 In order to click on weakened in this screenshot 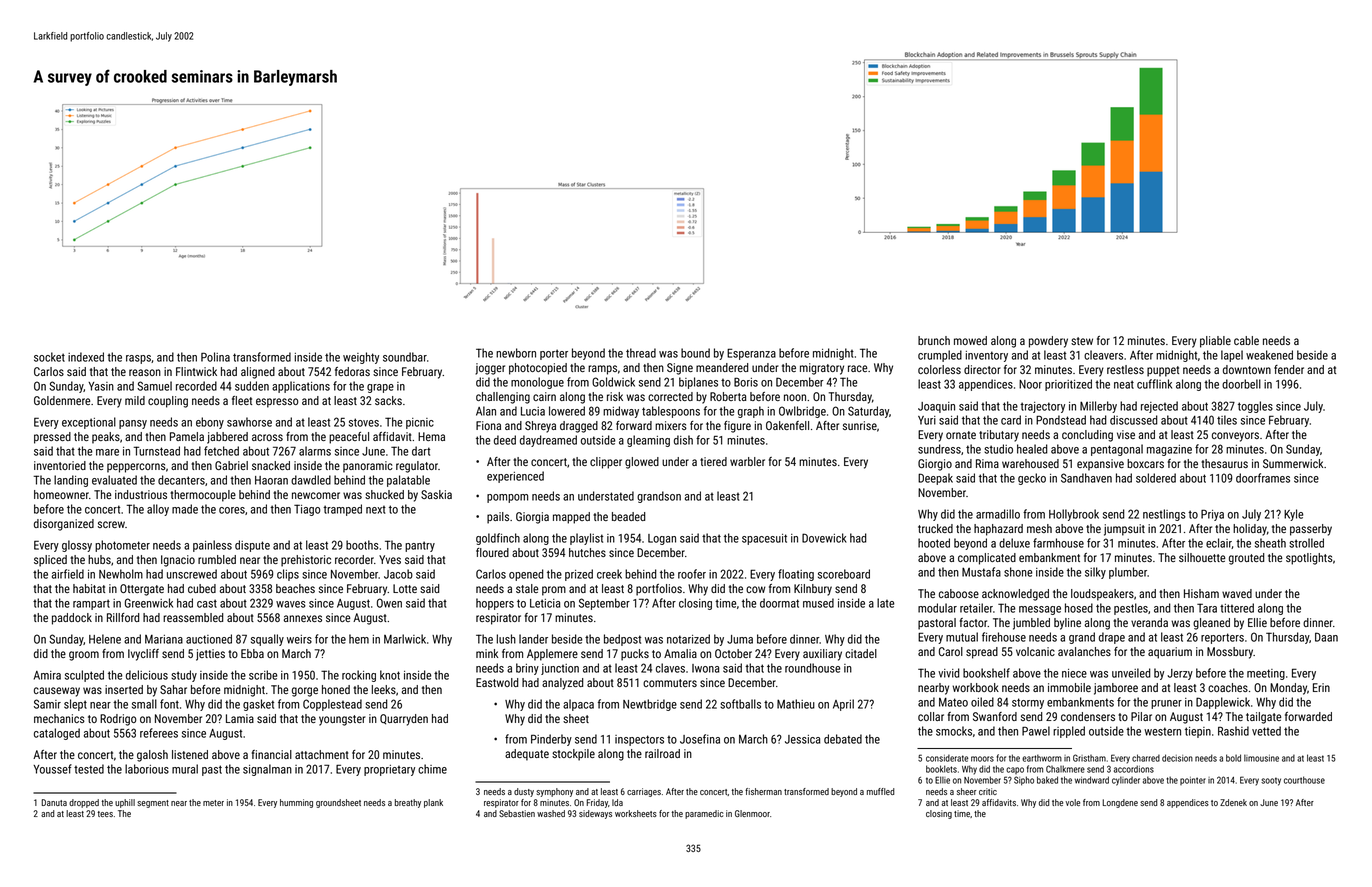, I will do `click(1269, 355)`.
